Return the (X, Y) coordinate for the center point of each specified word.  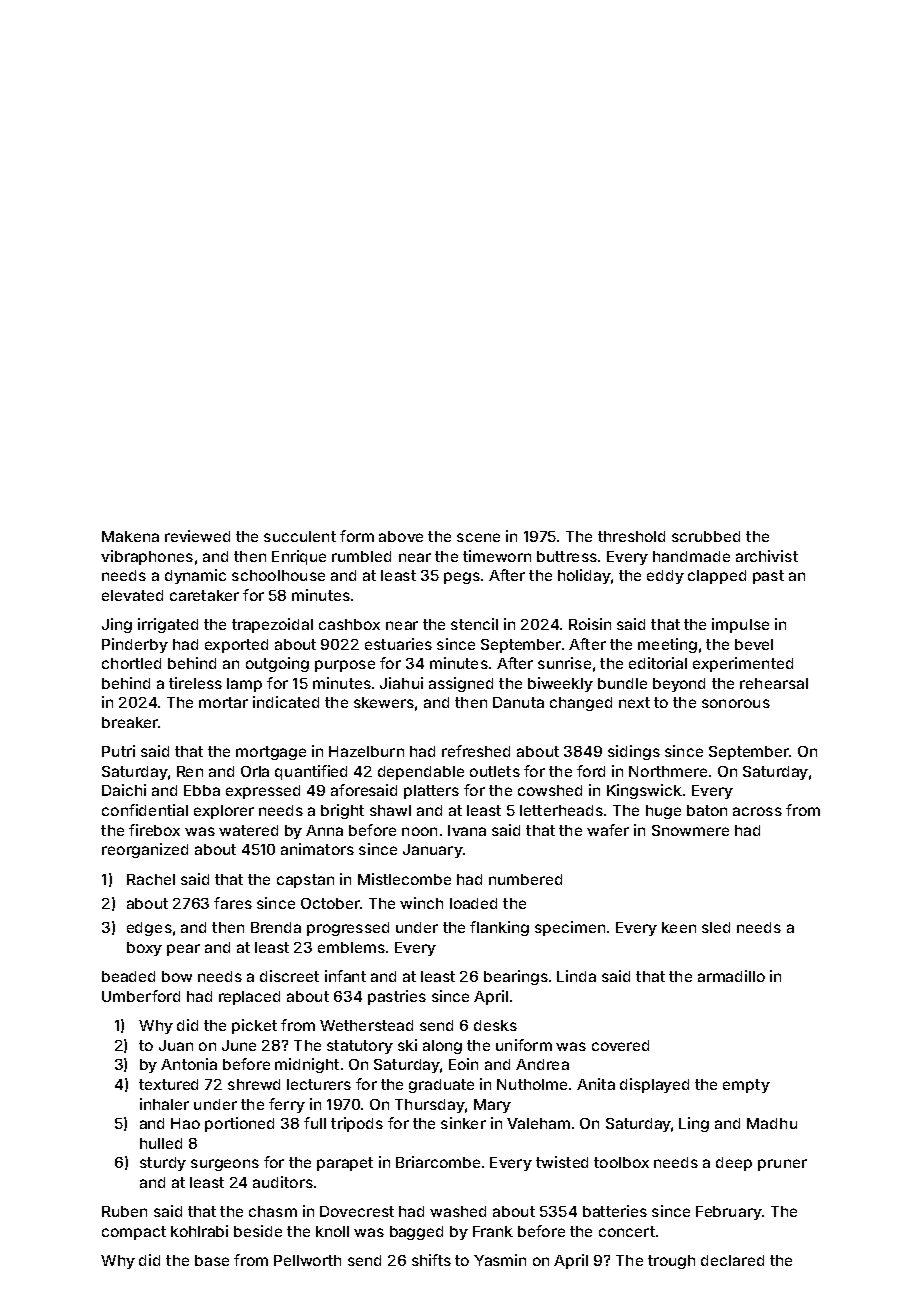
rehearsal (774, 683)
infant (345, 976)
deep (734, 1164)
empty (746, 1086)
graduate (441, 1086)
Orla (255, 771)
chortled (131, 663)
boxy (144, 949)
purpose (345, 666)
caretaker (204, 595)
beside (258, 1231)
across (757, 811)
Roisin (590, 624)
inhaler (164, 1104)
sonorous (736, 703)
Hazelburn (366, 751)
